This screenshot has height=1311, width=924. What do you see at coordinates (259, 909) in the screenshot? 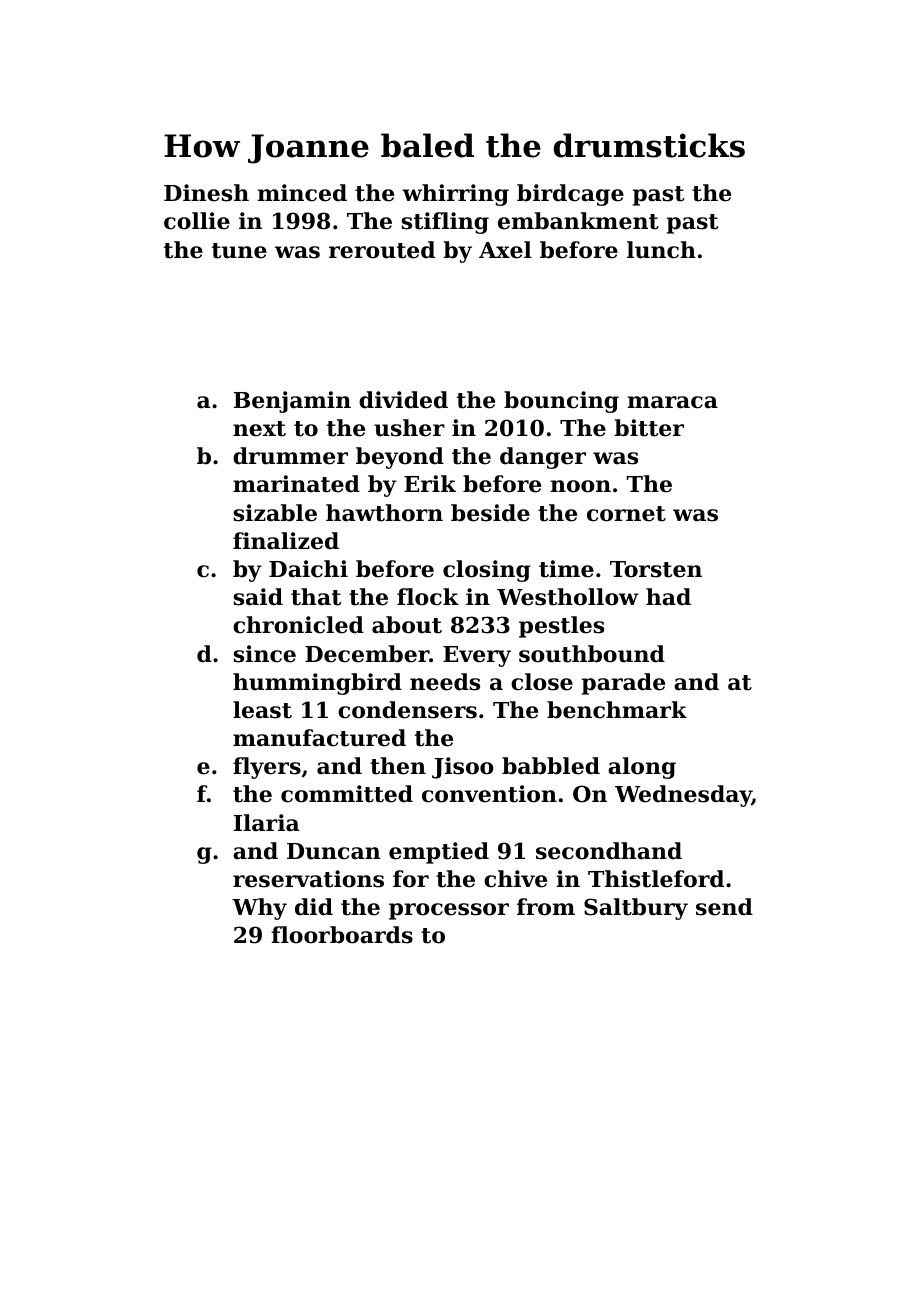
I see `Why` at bounding box center [259, 909].
